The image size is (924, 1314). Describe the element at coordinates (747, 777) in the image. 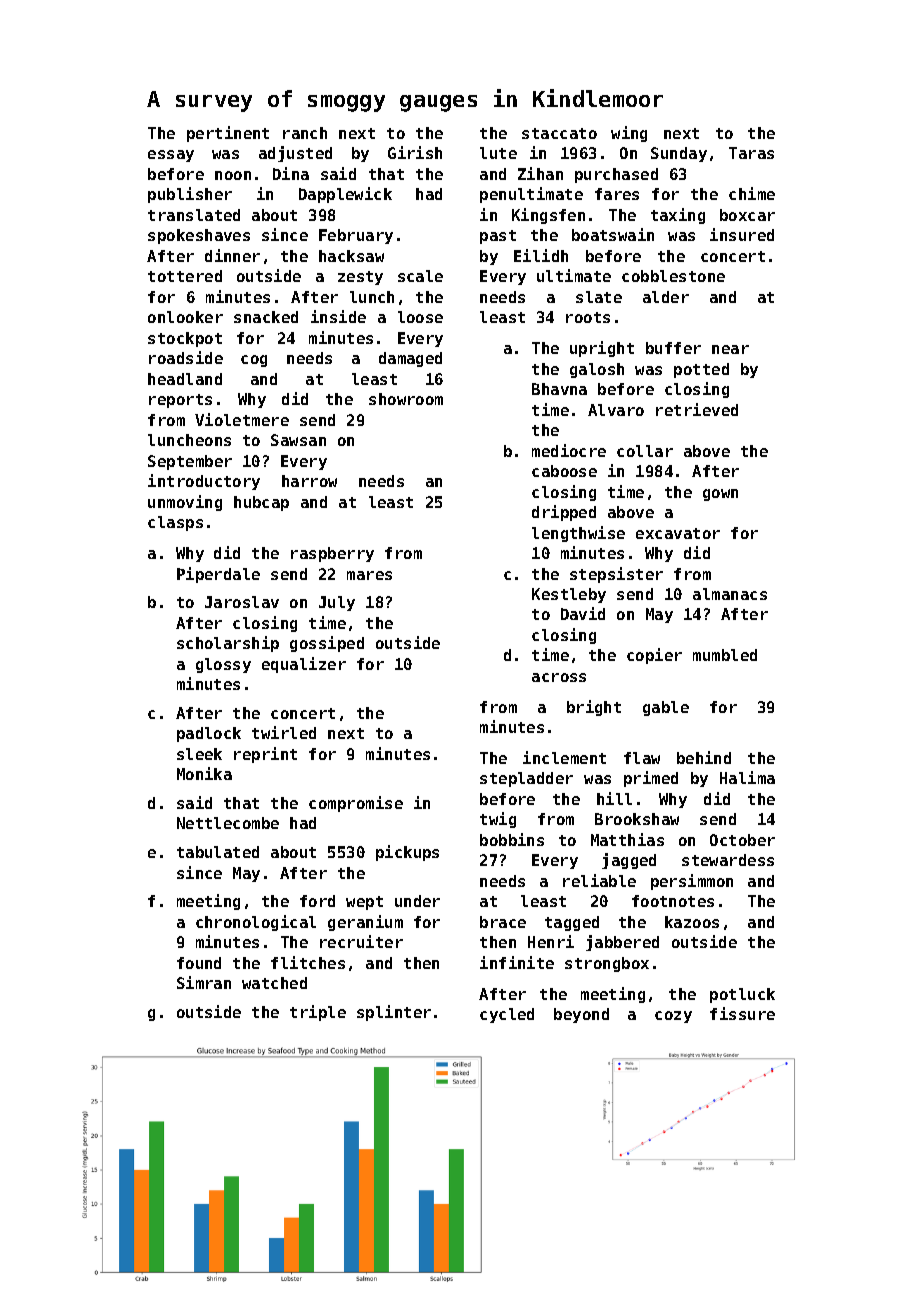

I see `Halima` at that location.
